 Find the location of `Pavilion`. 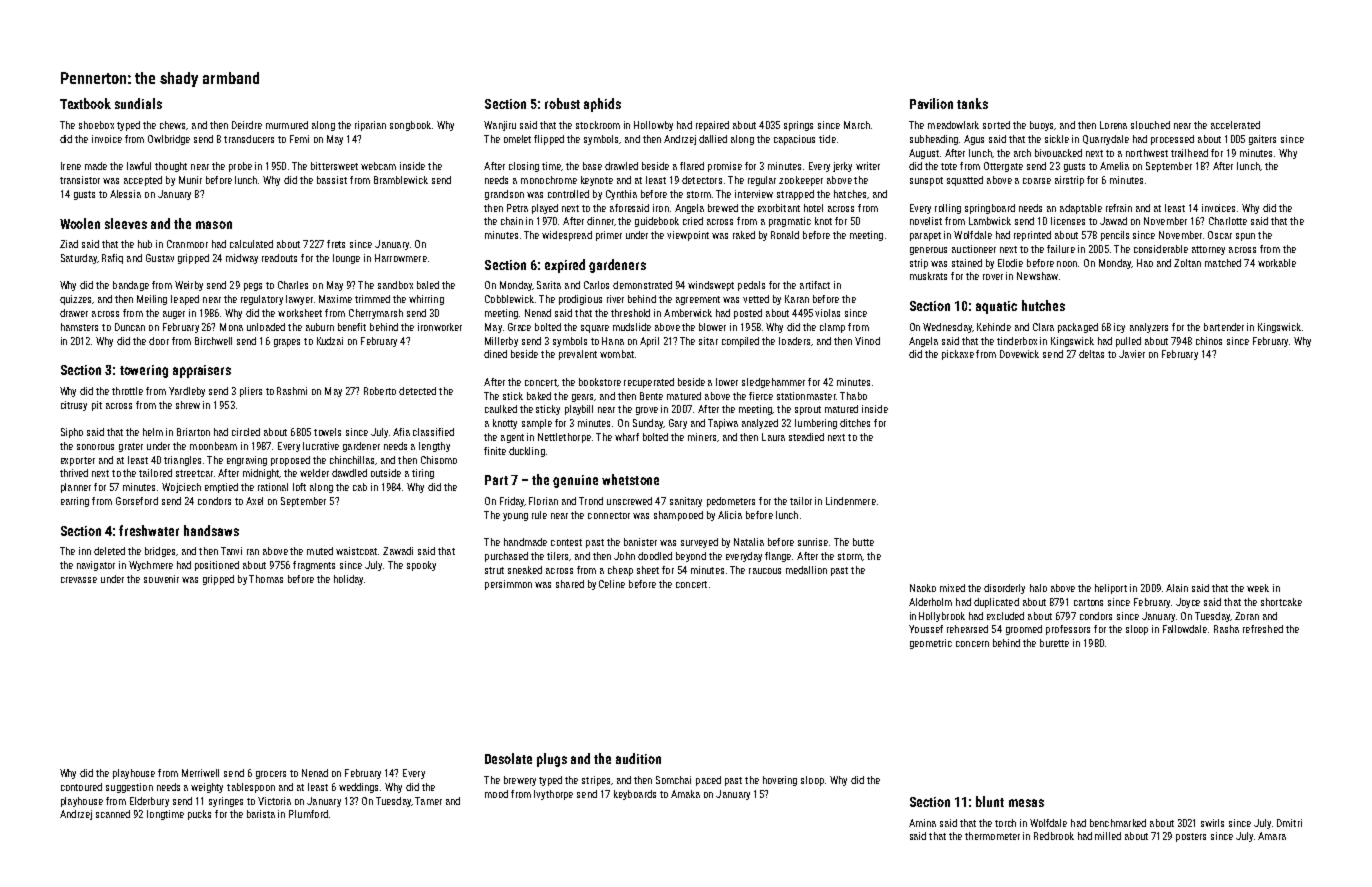

Pavilion is located at coordinates (931, 103).
